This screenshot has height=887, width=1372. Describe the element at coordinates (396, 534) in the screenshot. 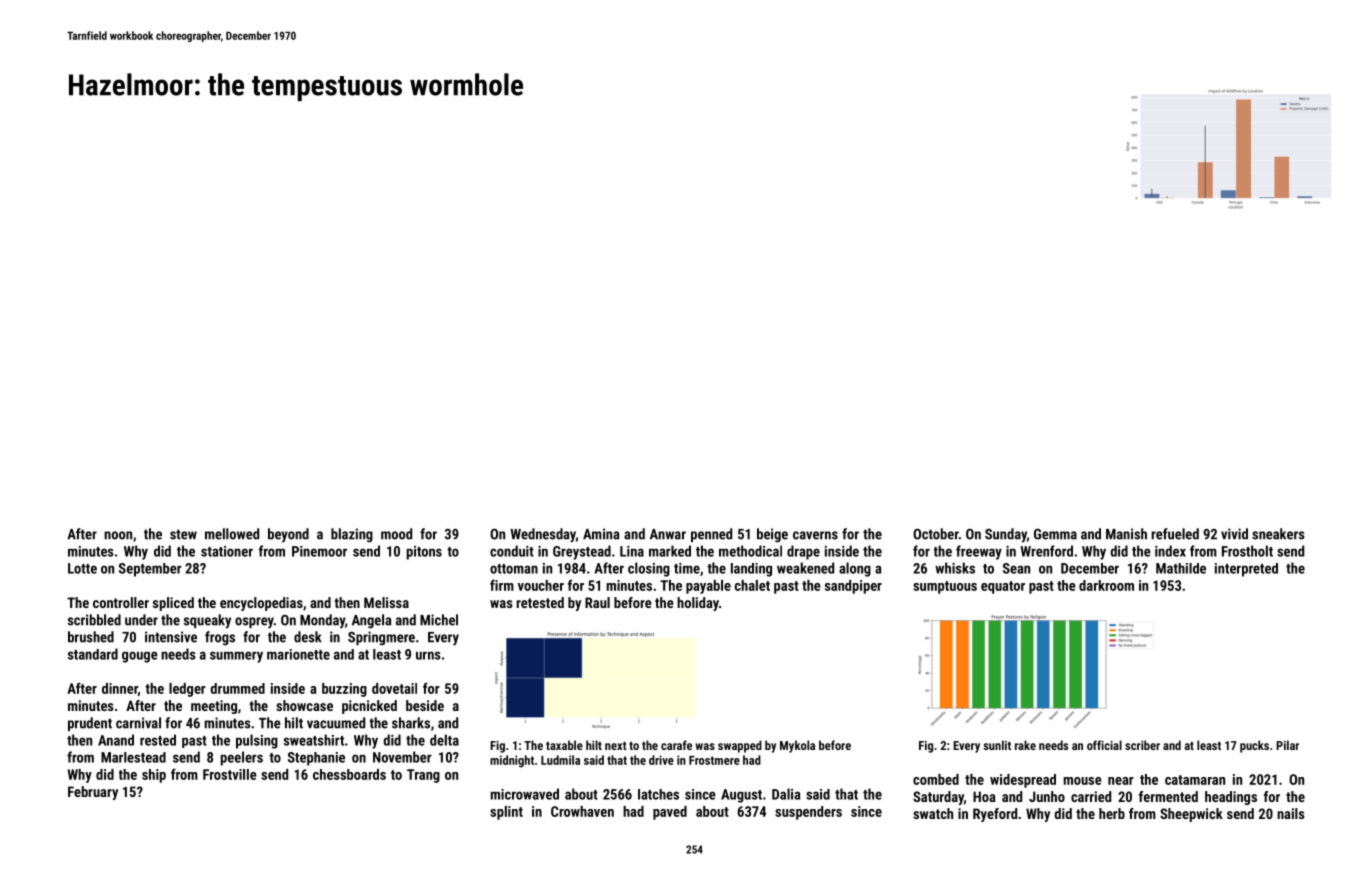

I see `mood` at that location.
